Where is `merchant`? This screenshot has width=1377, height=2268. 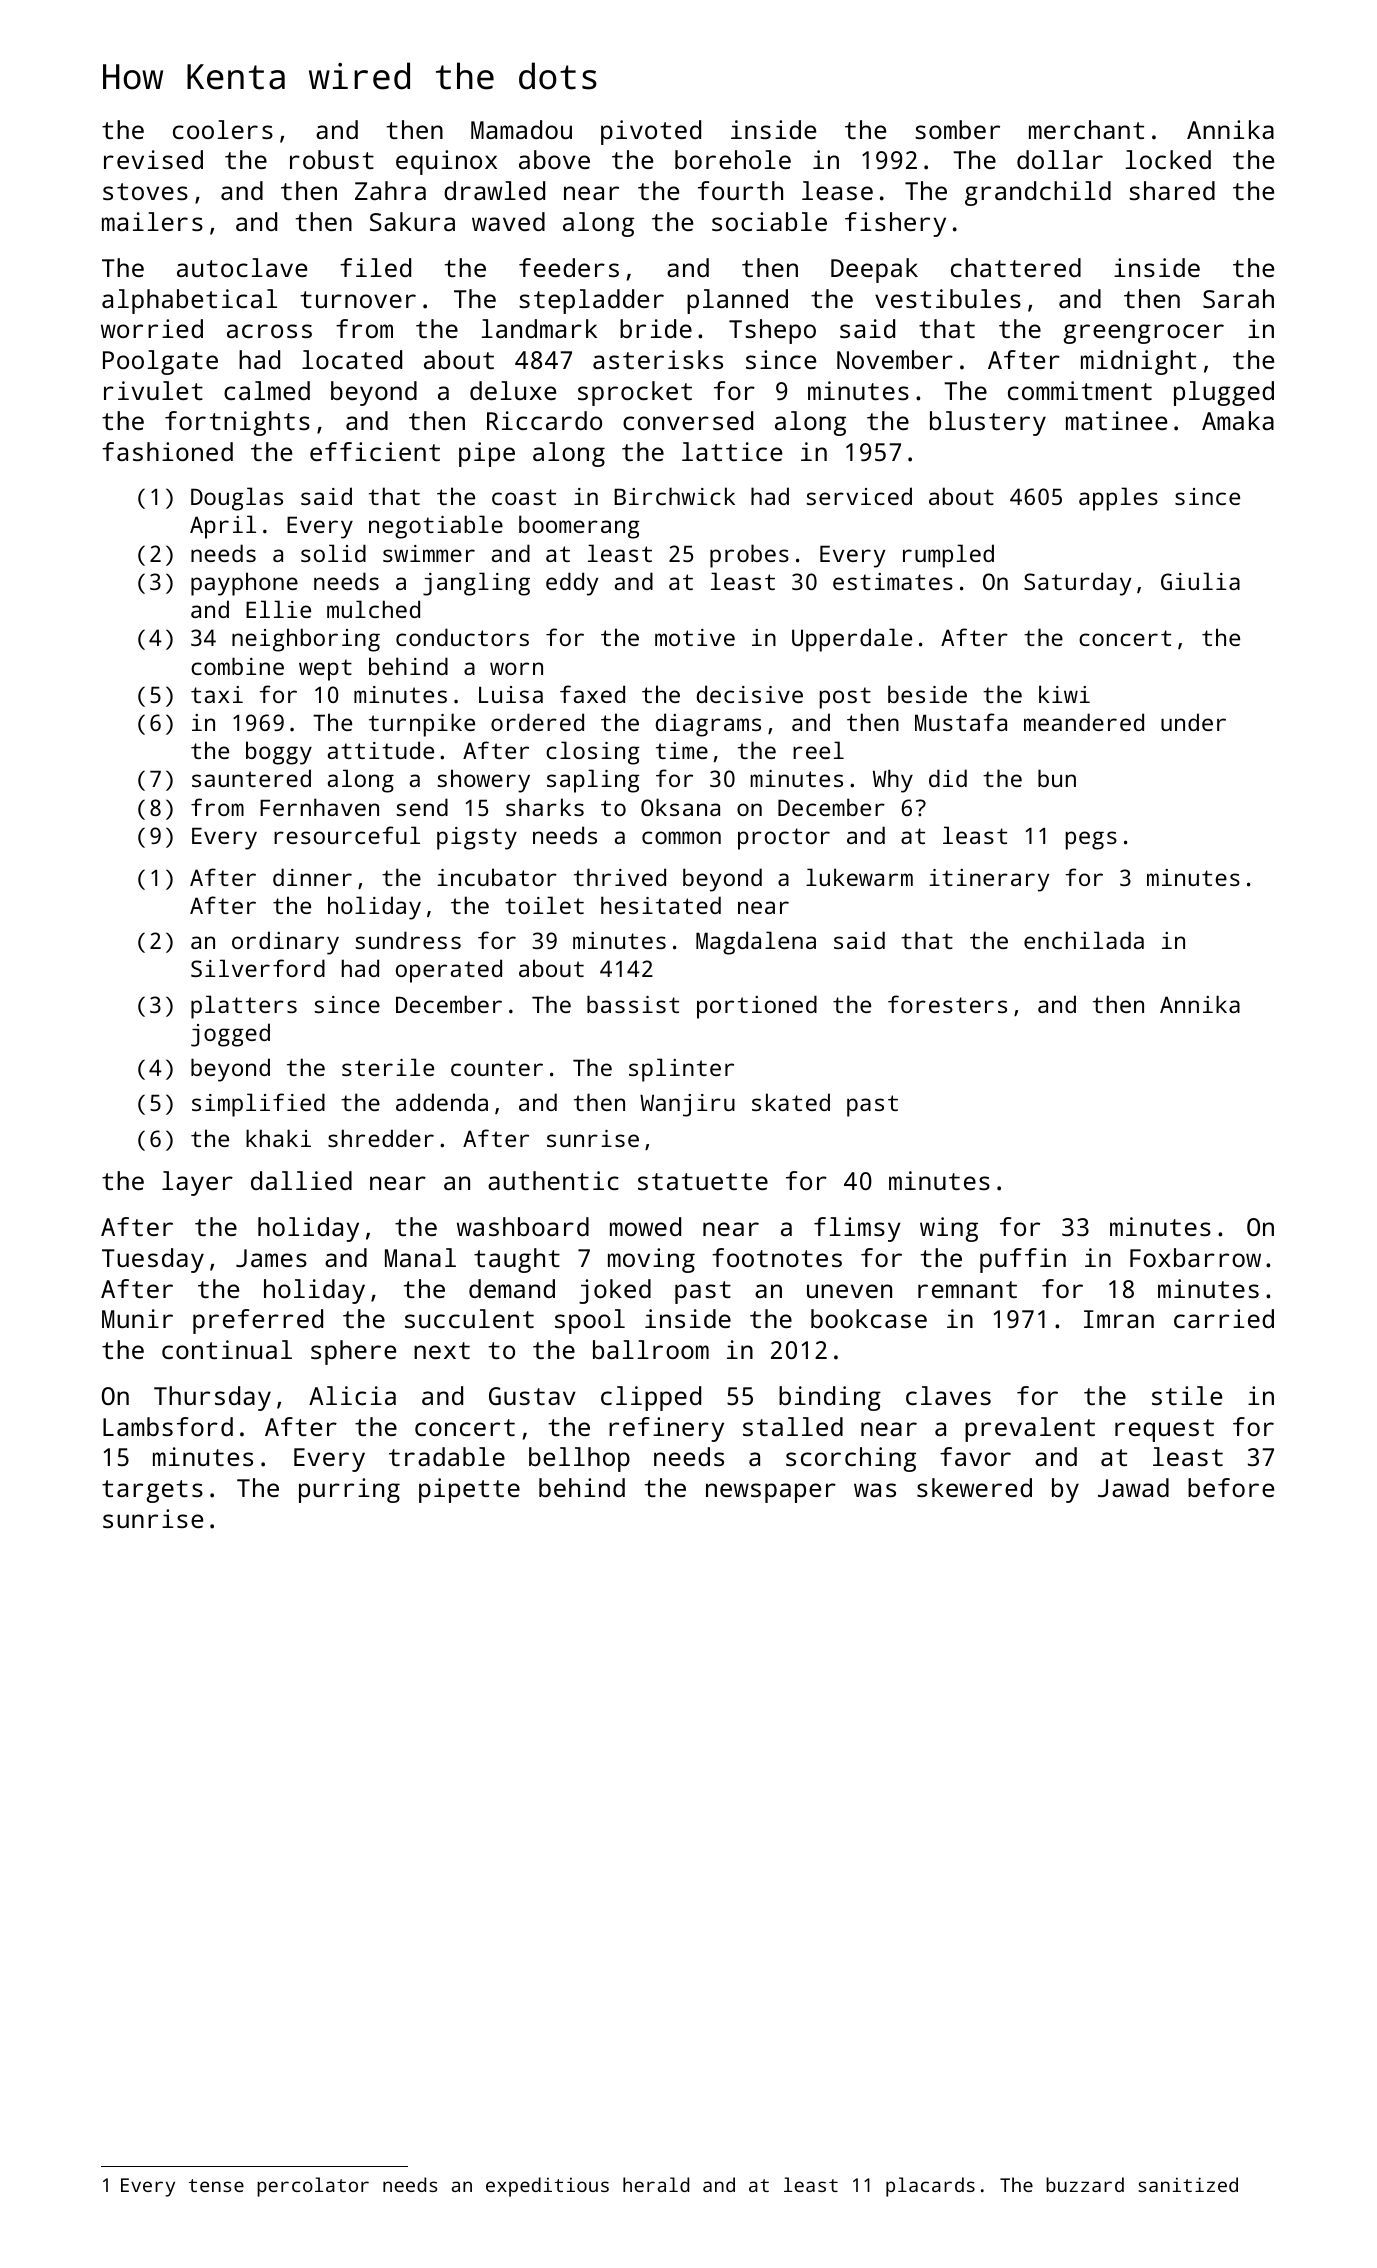 merchant is located at coordinates (1086, 129).
